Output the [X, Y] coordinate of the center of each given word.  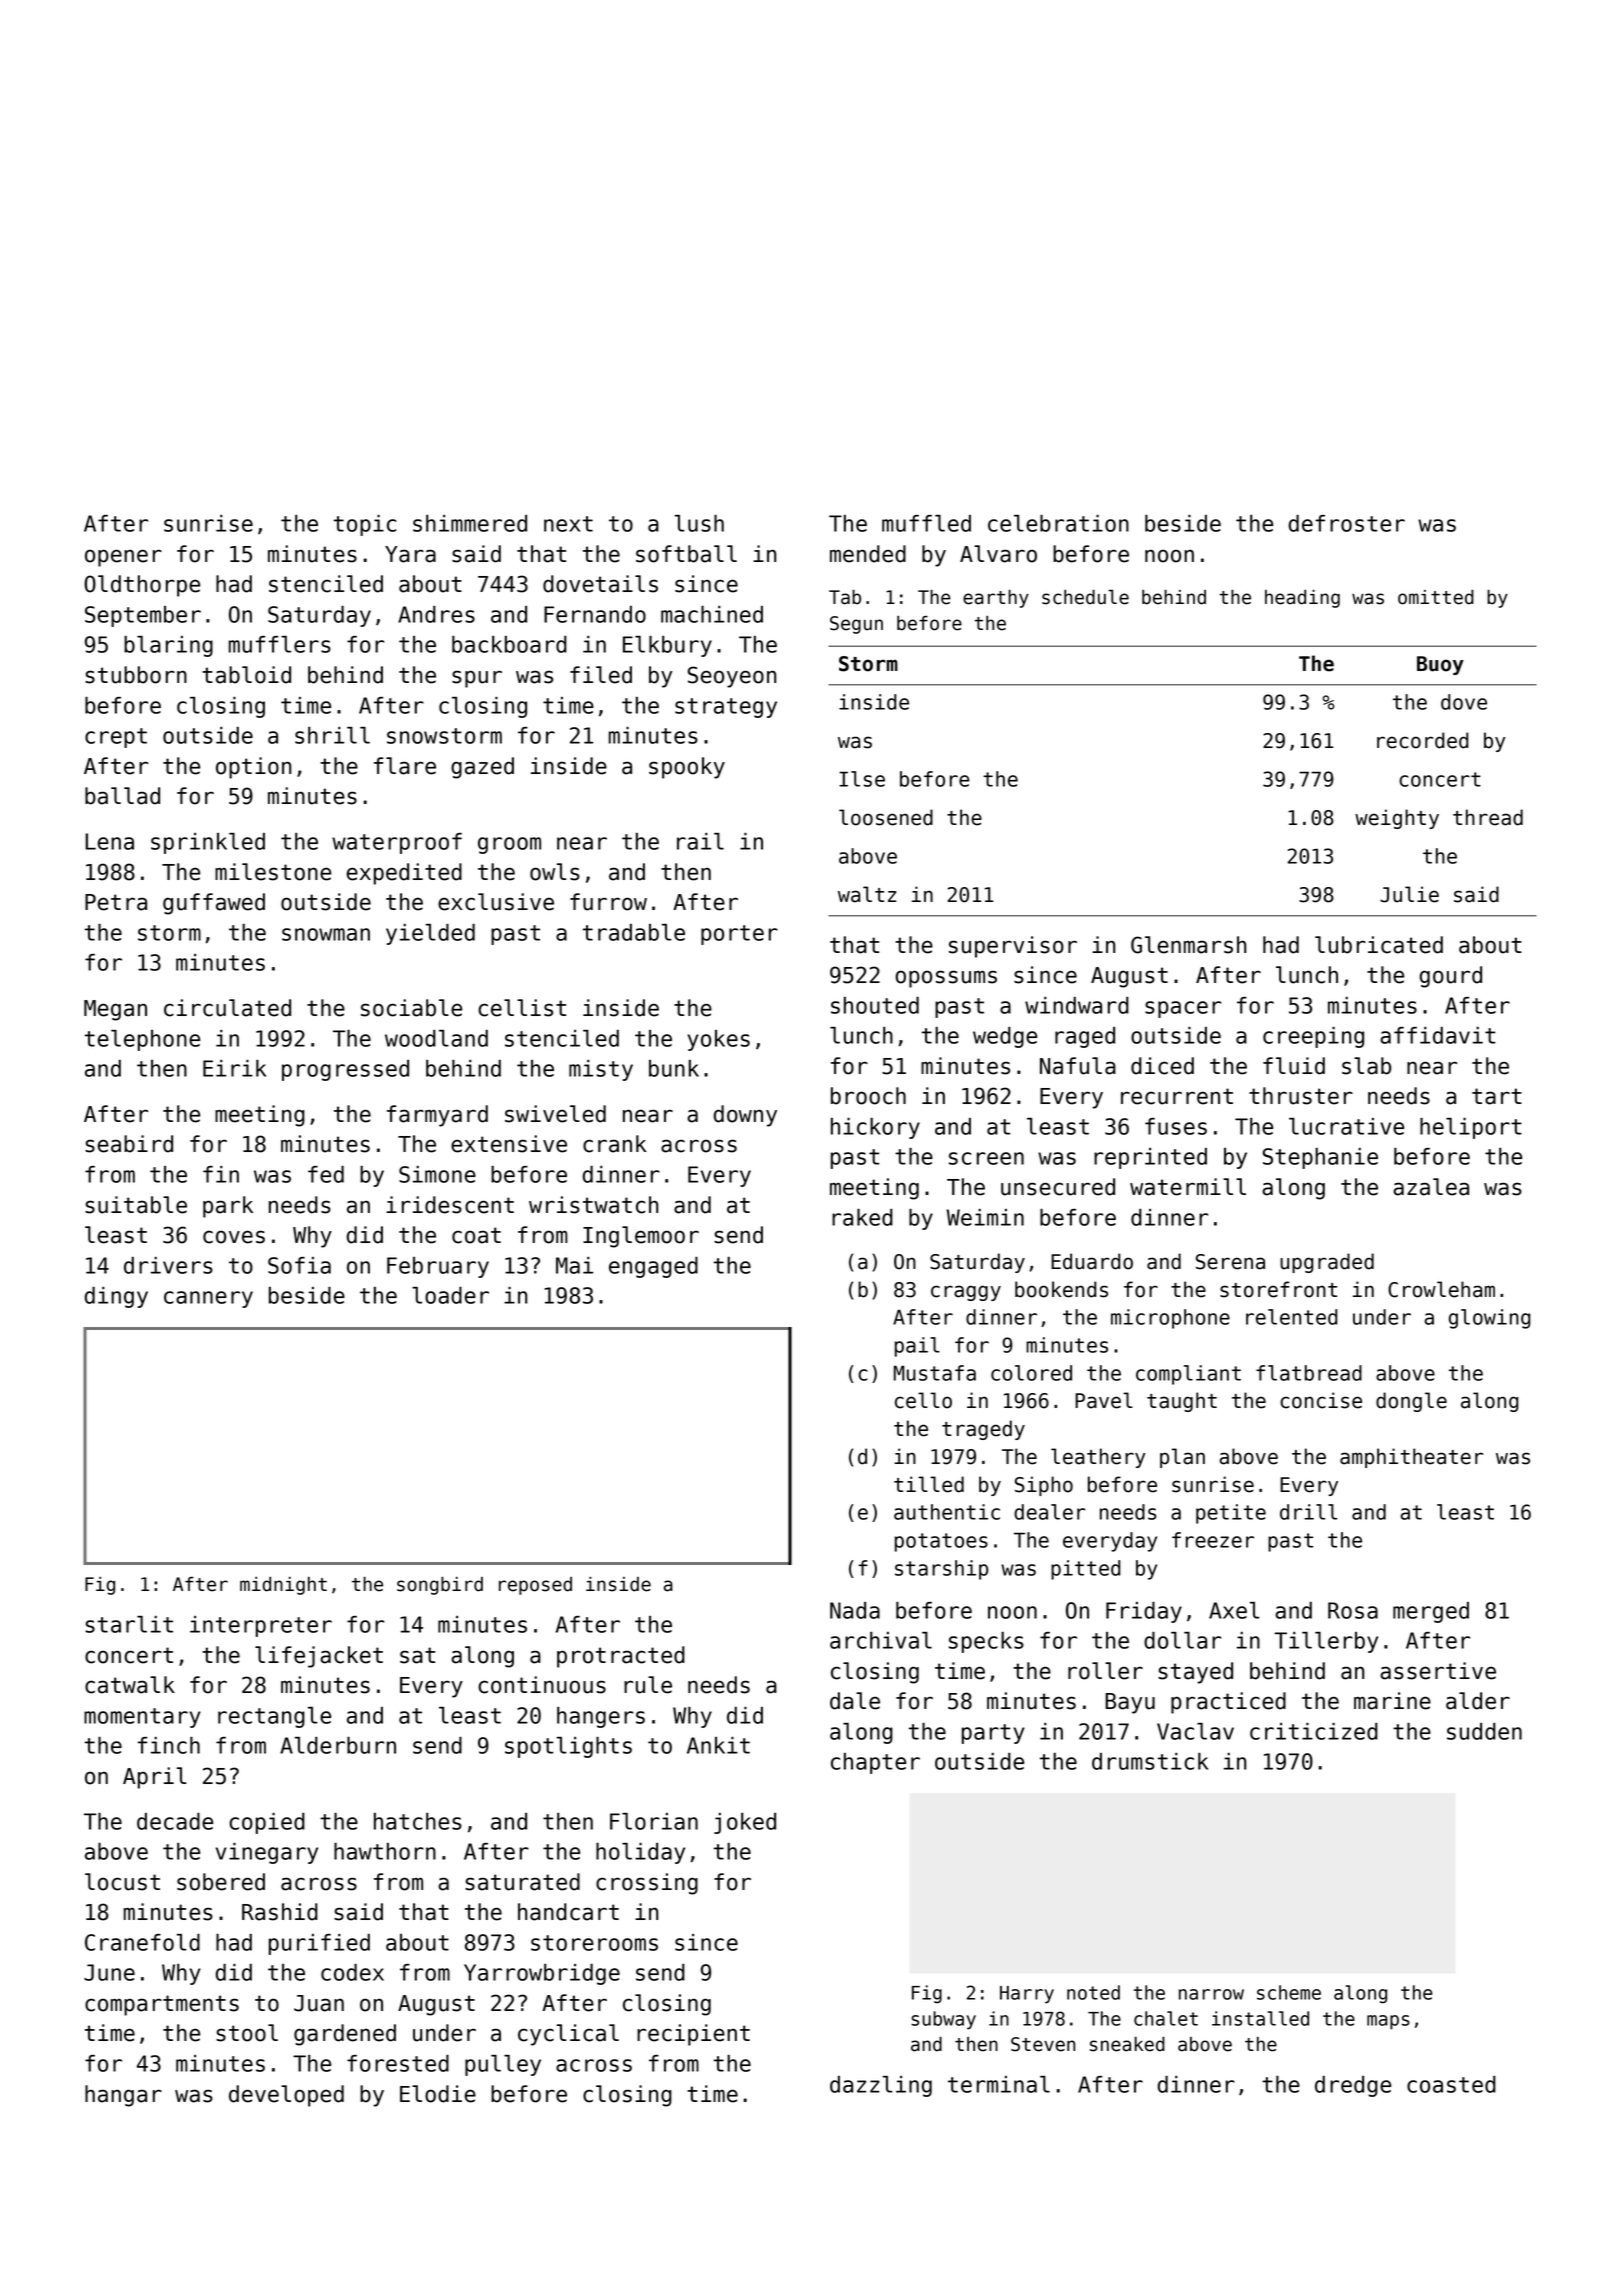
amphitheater [1411, 1458]
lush [699, 523]
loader [450, 1295]
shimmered [470, 523]
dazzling [881, 2086]
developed [286, 2096]
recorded [1422, 740]
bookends [1061, 1289]
